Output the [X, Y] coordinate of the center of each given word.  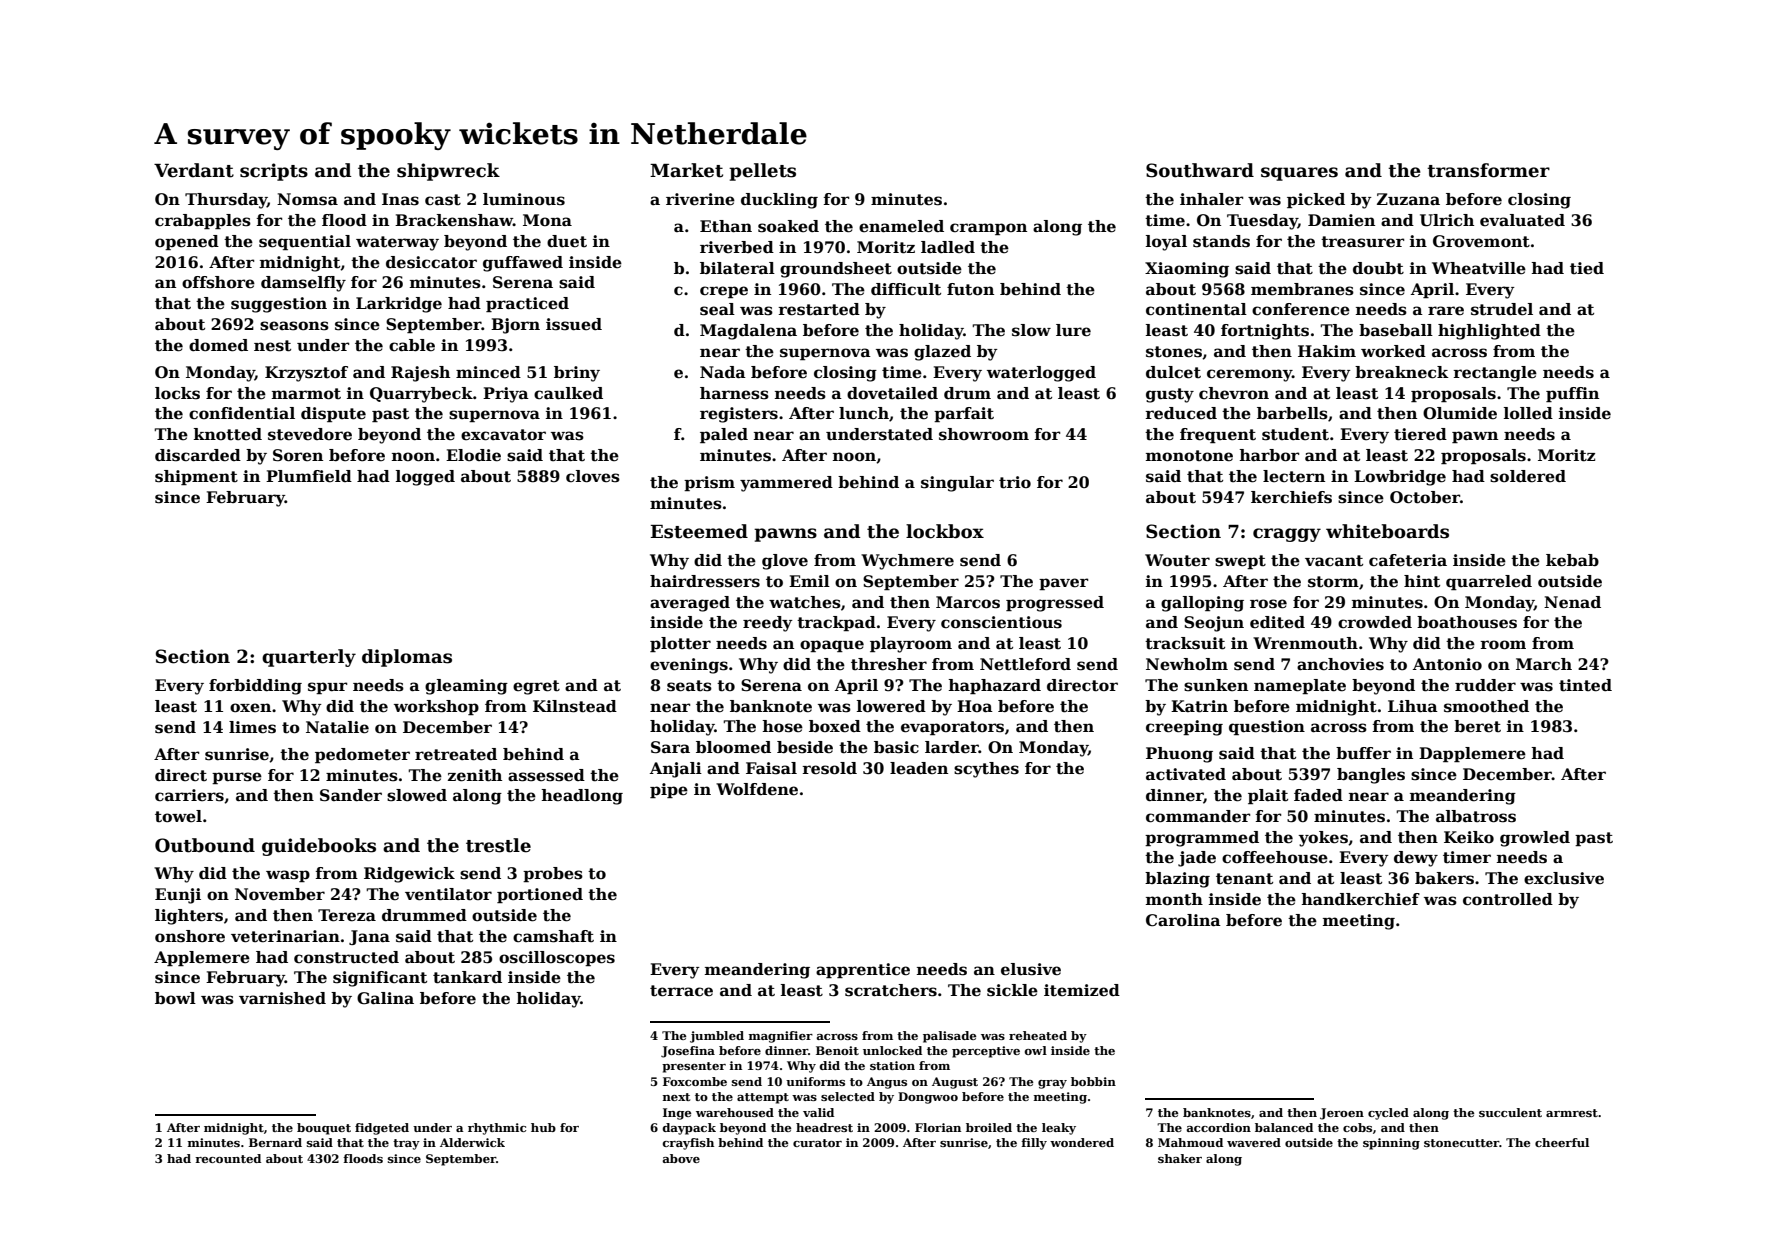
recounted [228, 1158]
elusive [1031, 969]
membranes [1302, 289]
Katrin [1199, 706]
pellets [762, 172]
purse [237, 778]
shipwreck [448, 172]
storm [1333, 582]
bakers [1444, 878]
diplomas [407, 658]
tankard [467, 977]
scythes [986, 770]
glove [785, 562]
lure [1073, 330]
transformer [1488, 170]
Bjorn [515, 326]
